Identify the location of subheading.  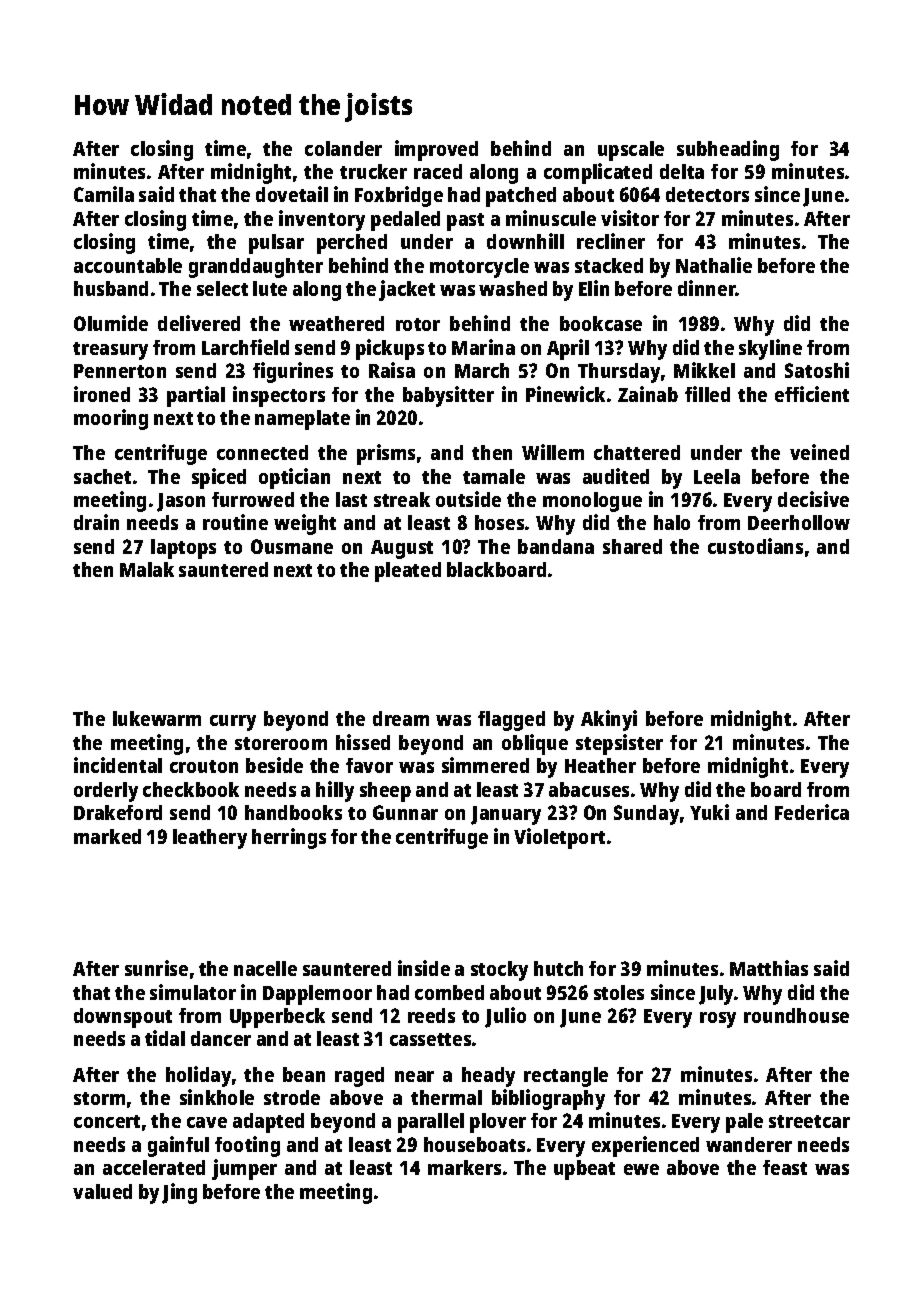
(728, 150).
